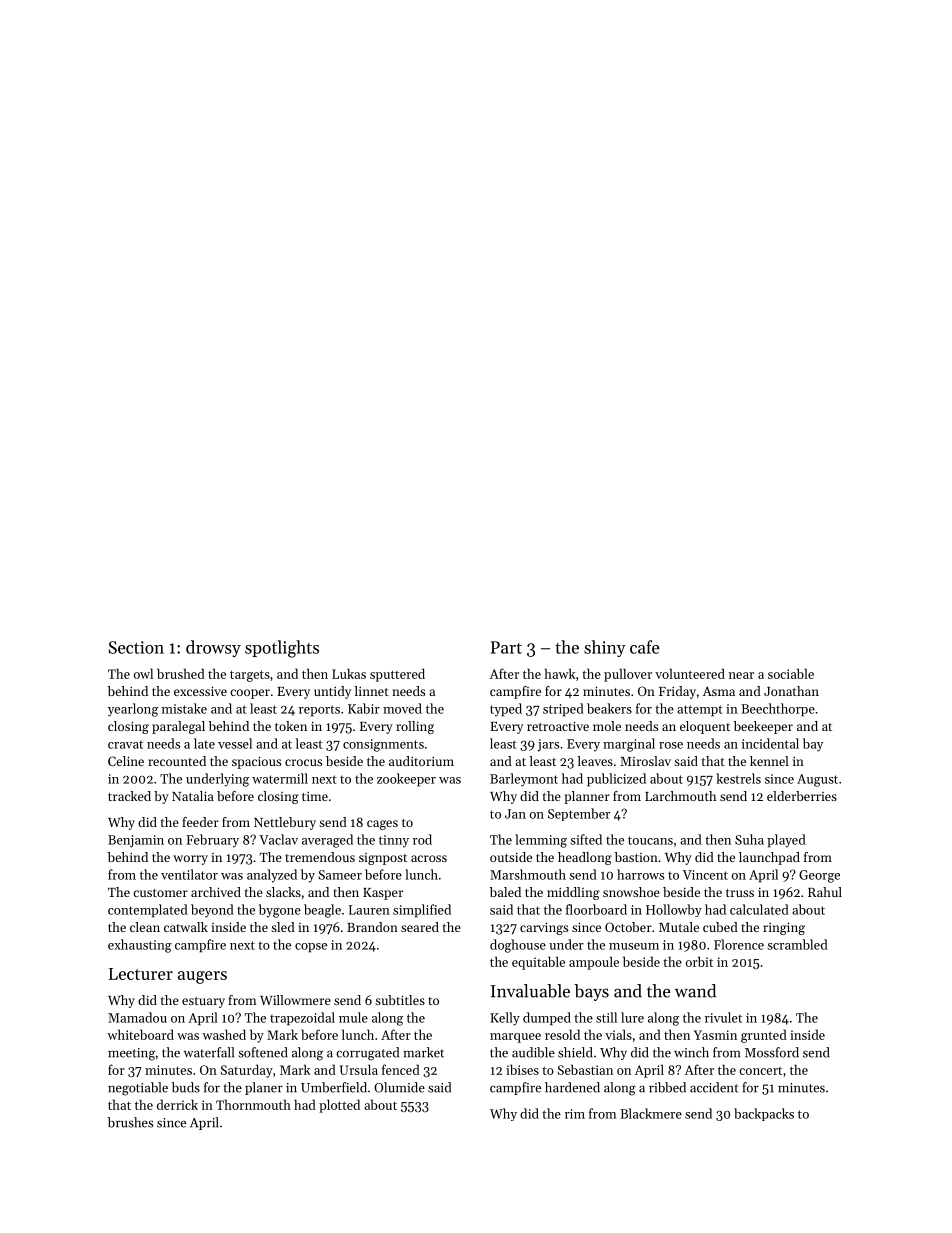 This screenshot has height=1233, width=952. Describe the element at coordinates (193, 796) in the screenshot. I see `Natalia` at that location.
